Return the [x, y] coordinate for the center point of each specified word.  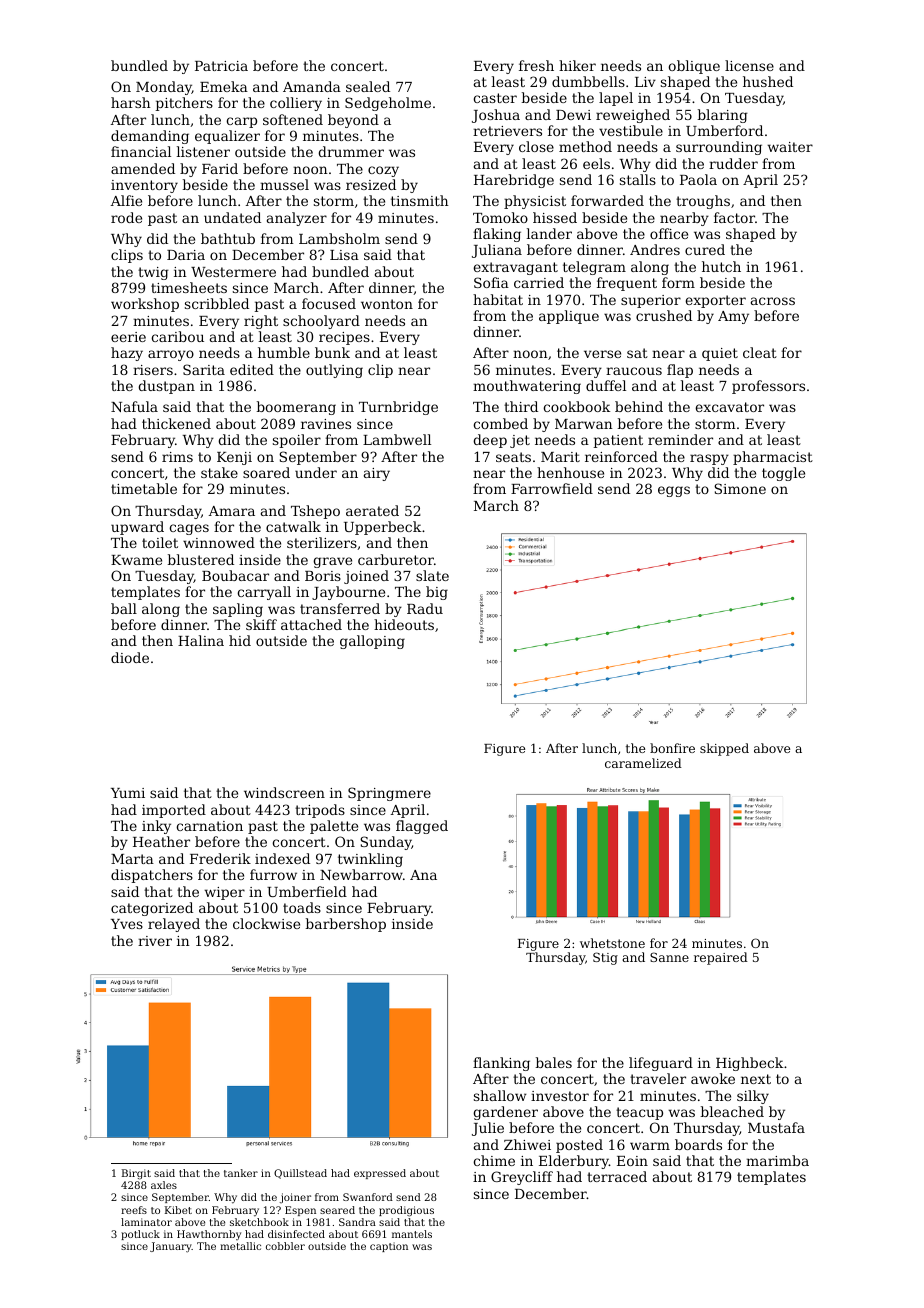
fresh [536, 65]
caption [389, 1247]
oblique [694, 67]
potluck [140, 1235]
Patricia [221, 66]
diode [130, 657]
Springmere [389, 794]
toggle [783, 474]
